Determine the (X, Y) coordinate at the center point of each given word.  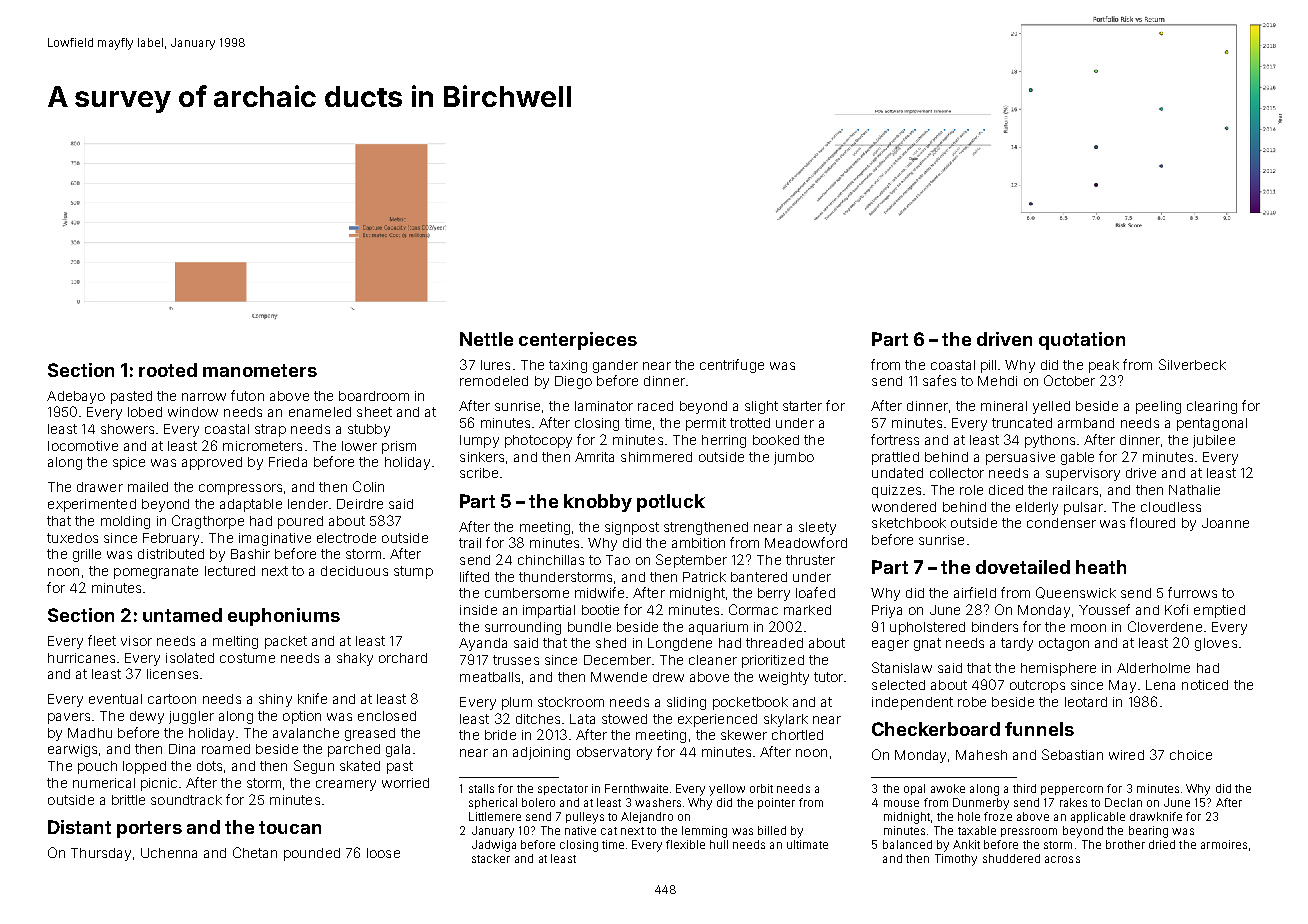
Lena (1160, 685)
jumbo (794, 458)
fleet (102, 640)
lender (308, 504)
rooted (168, 370)
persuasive (1020, 458)
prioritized (773, 661)
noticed (1205, 685)
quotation (1082, 341)
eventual (115, 699)
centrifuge (732, 366)
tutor (828, 677)
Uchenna (169, 853)
